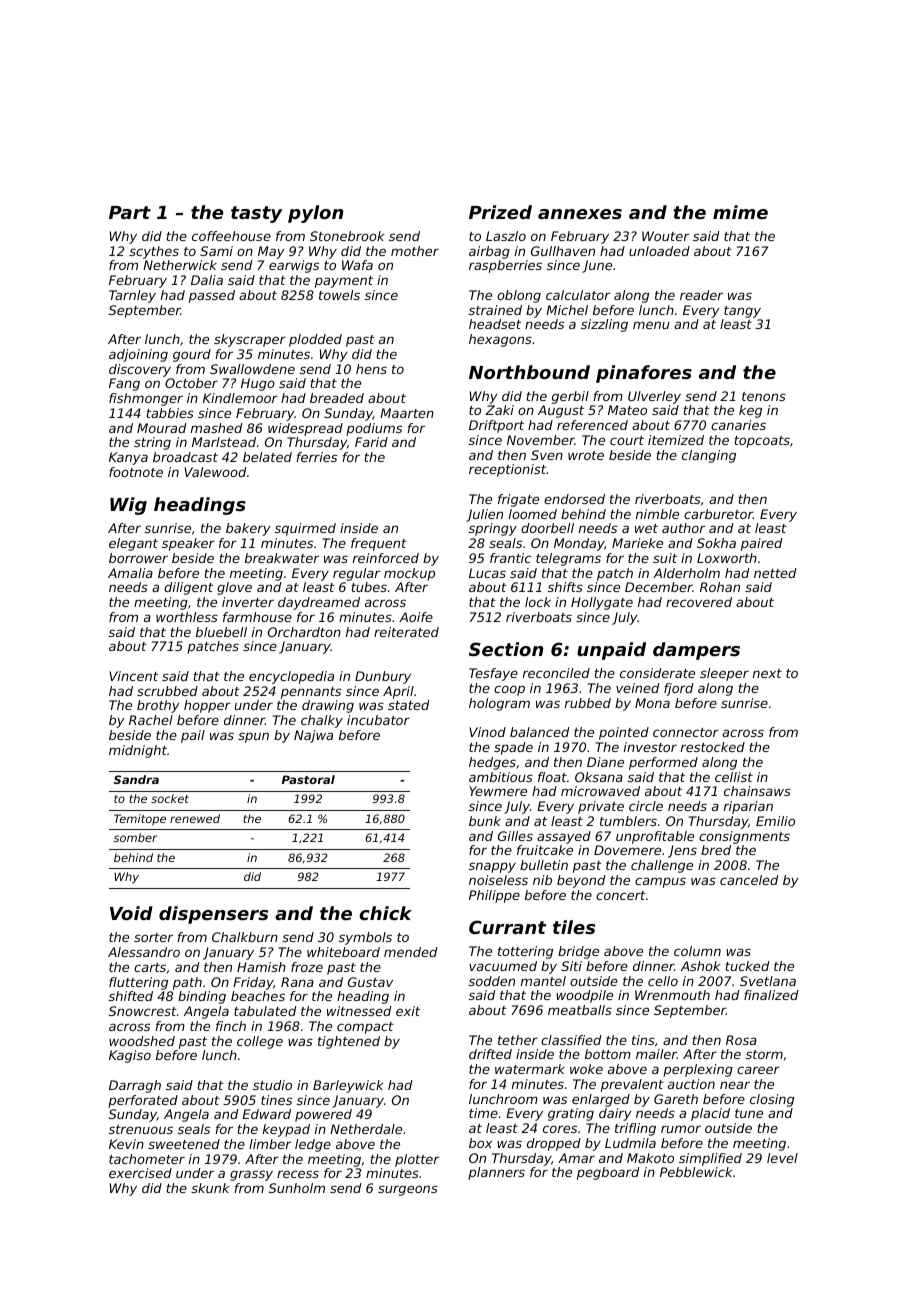 The height and width of the screenshot is (1316, 908). What do you see at coordinates (724, 674) in the screenshot?
I see `sleeper` at bounding box center [724, 674].
